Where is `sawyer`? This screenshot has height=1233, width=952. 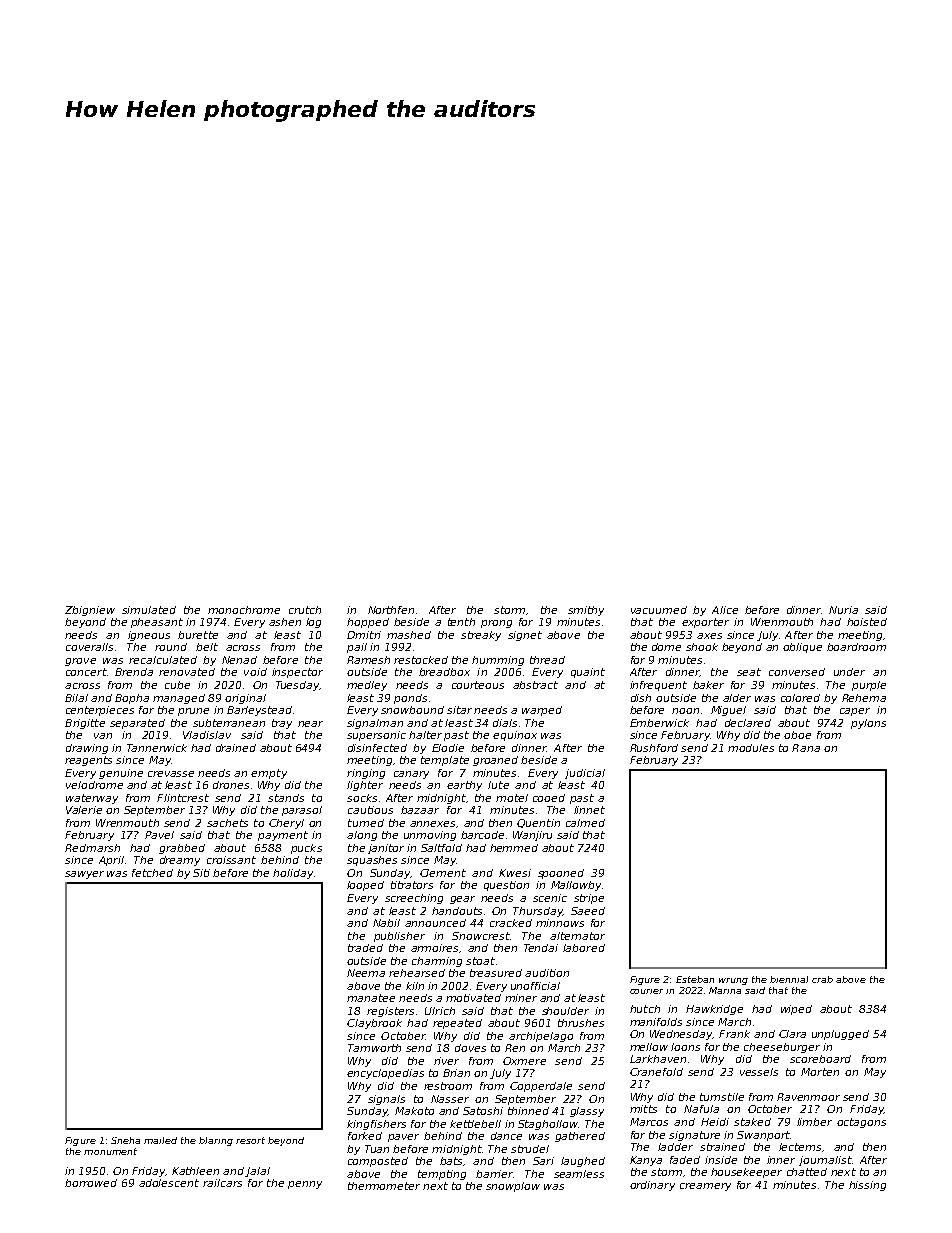
sawyer is located at coordinates (84, 875).
